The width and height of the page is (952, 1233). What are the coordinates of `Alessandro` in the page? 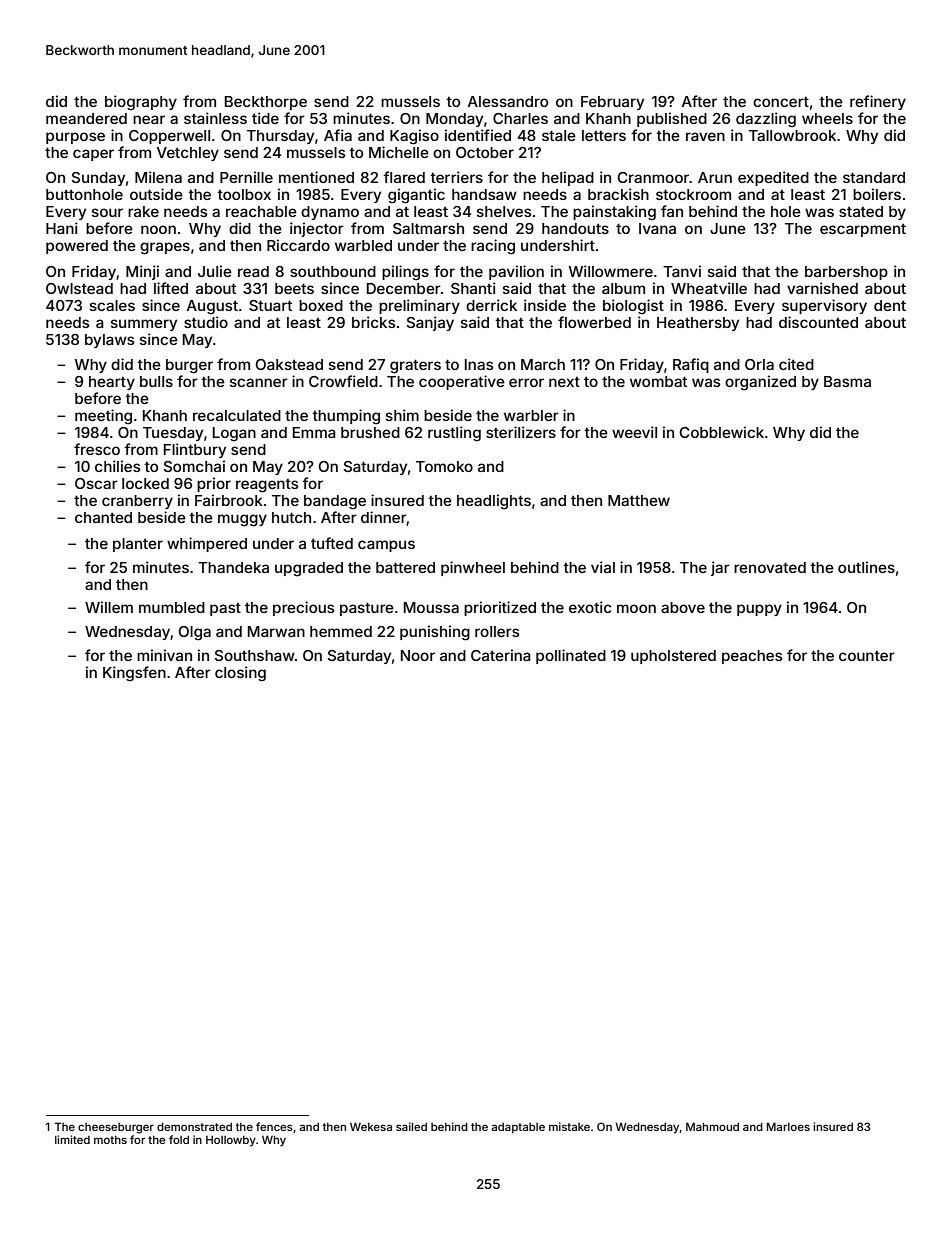 It's located at (508, 101).
